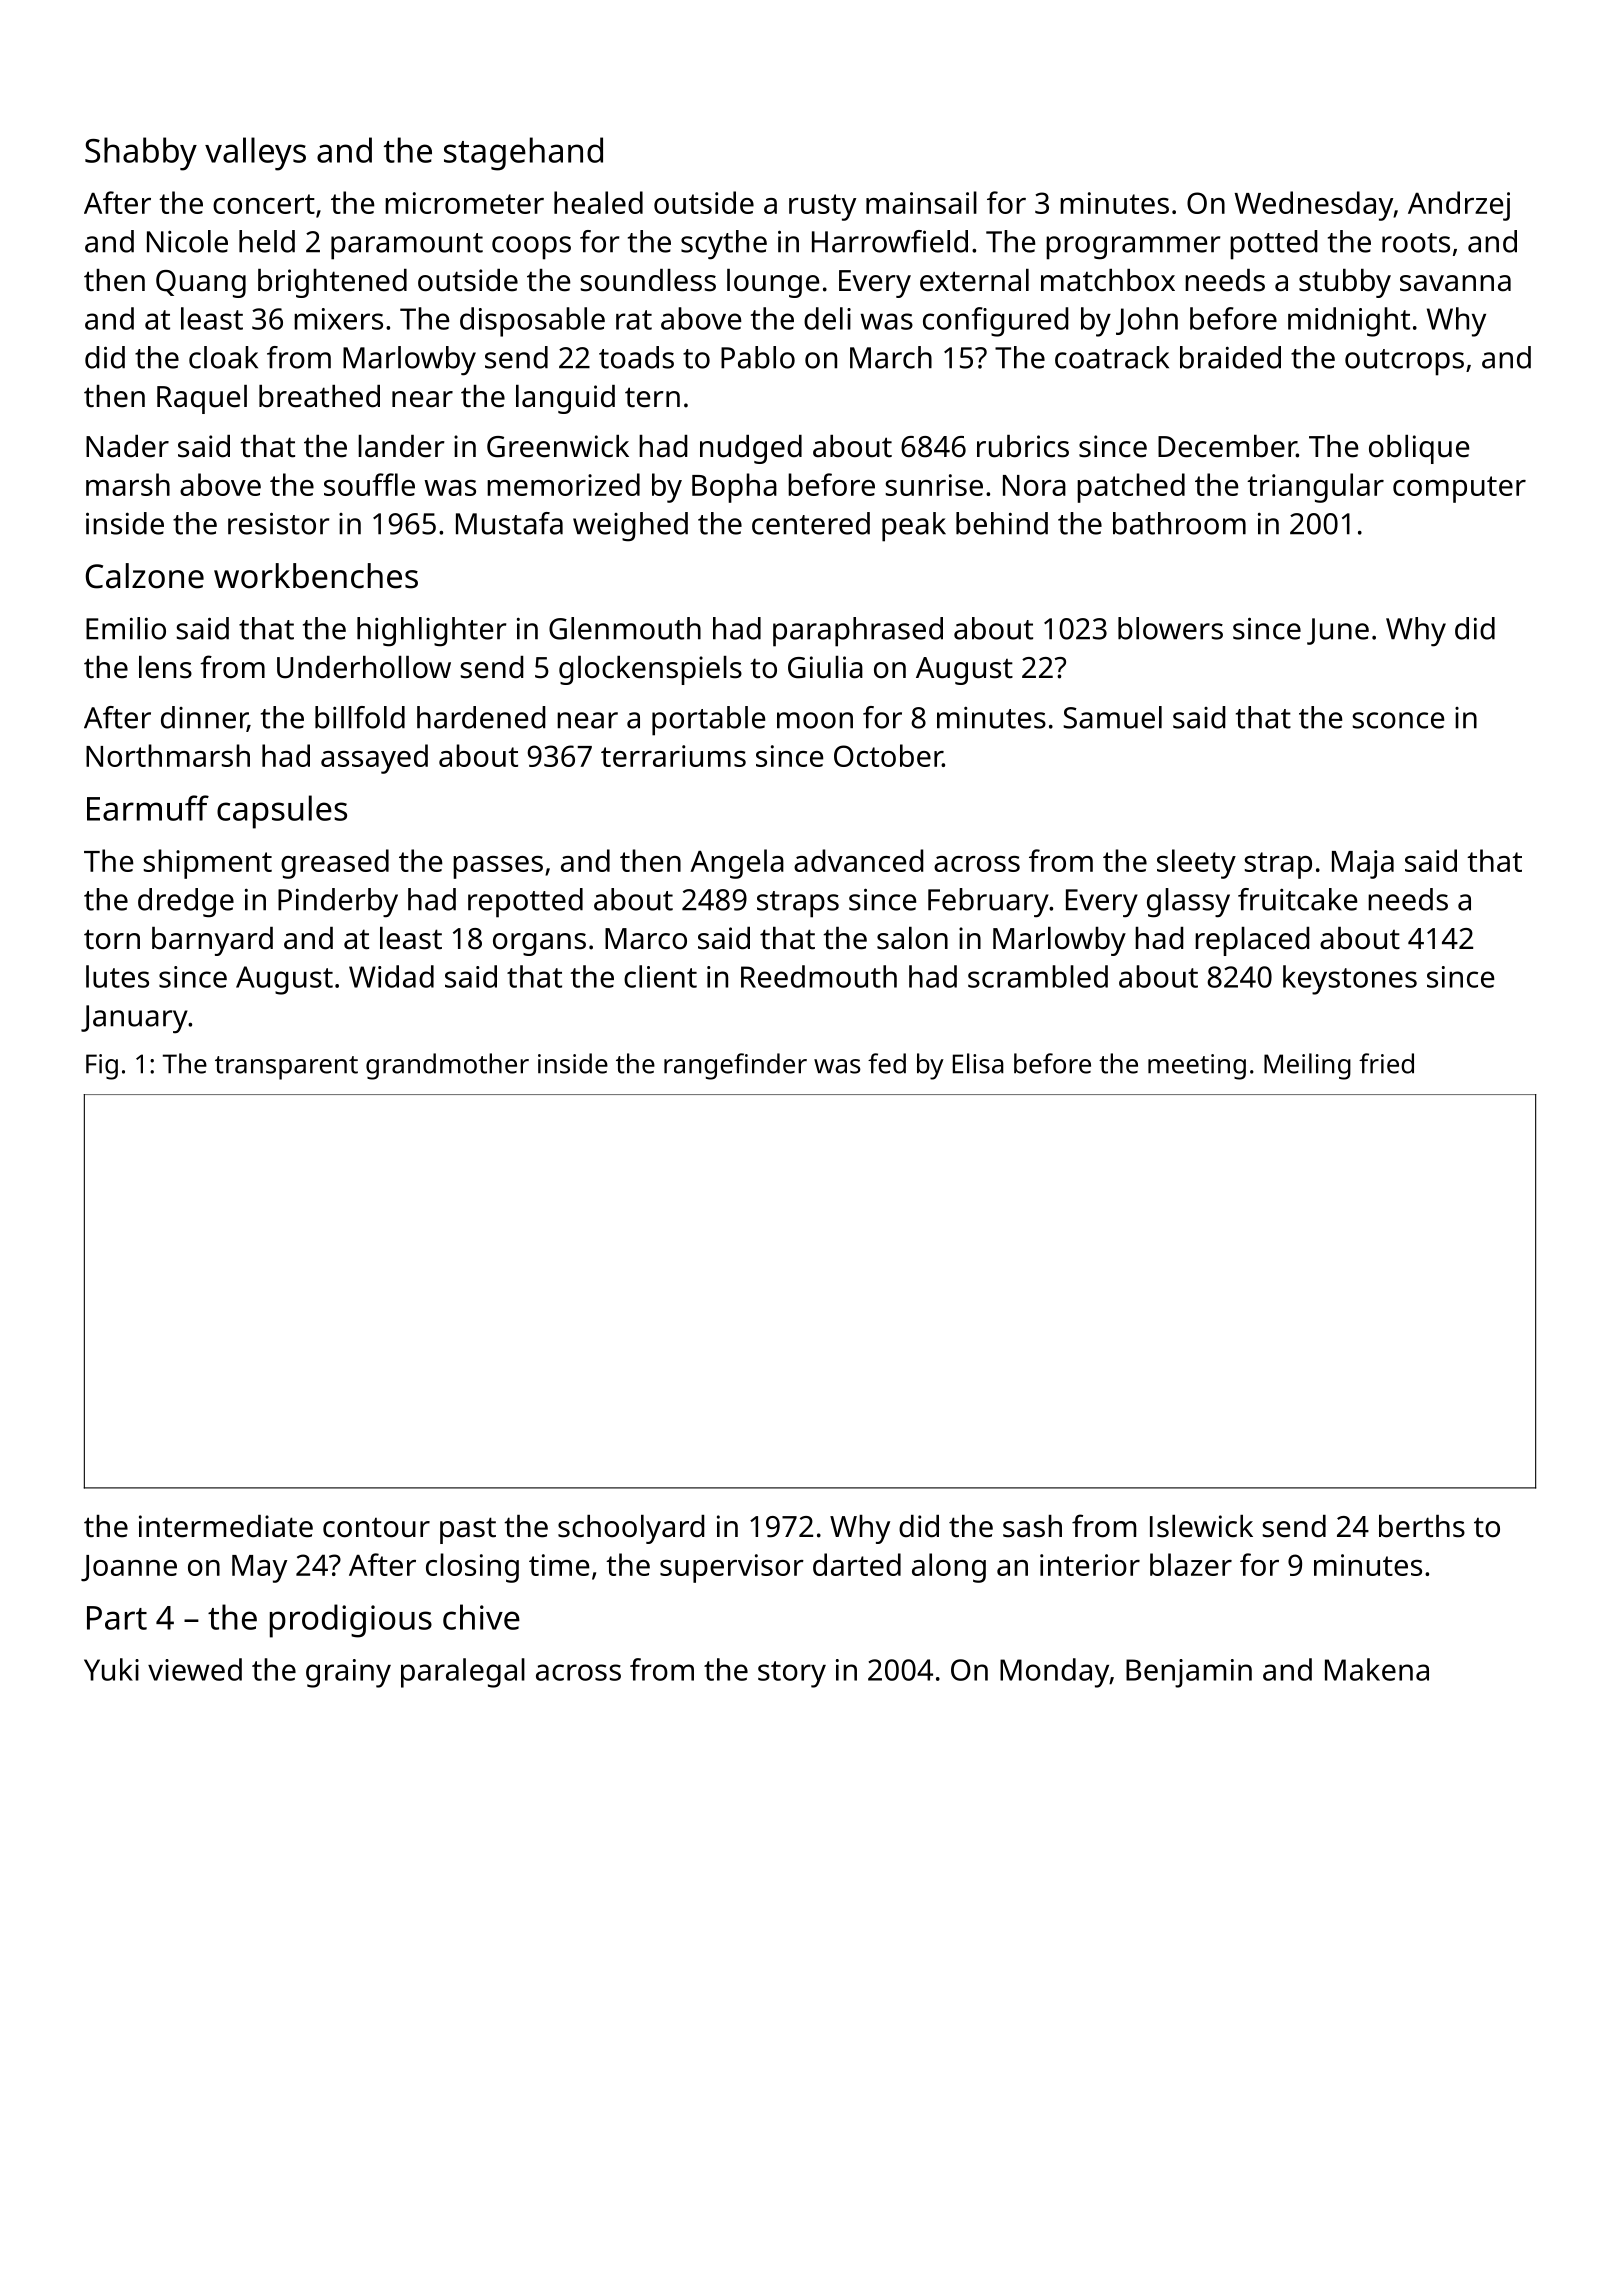  What do you see at coordinates (1196, 864) in the document?
I see `sleety` at bounding box center [1196, 864].
